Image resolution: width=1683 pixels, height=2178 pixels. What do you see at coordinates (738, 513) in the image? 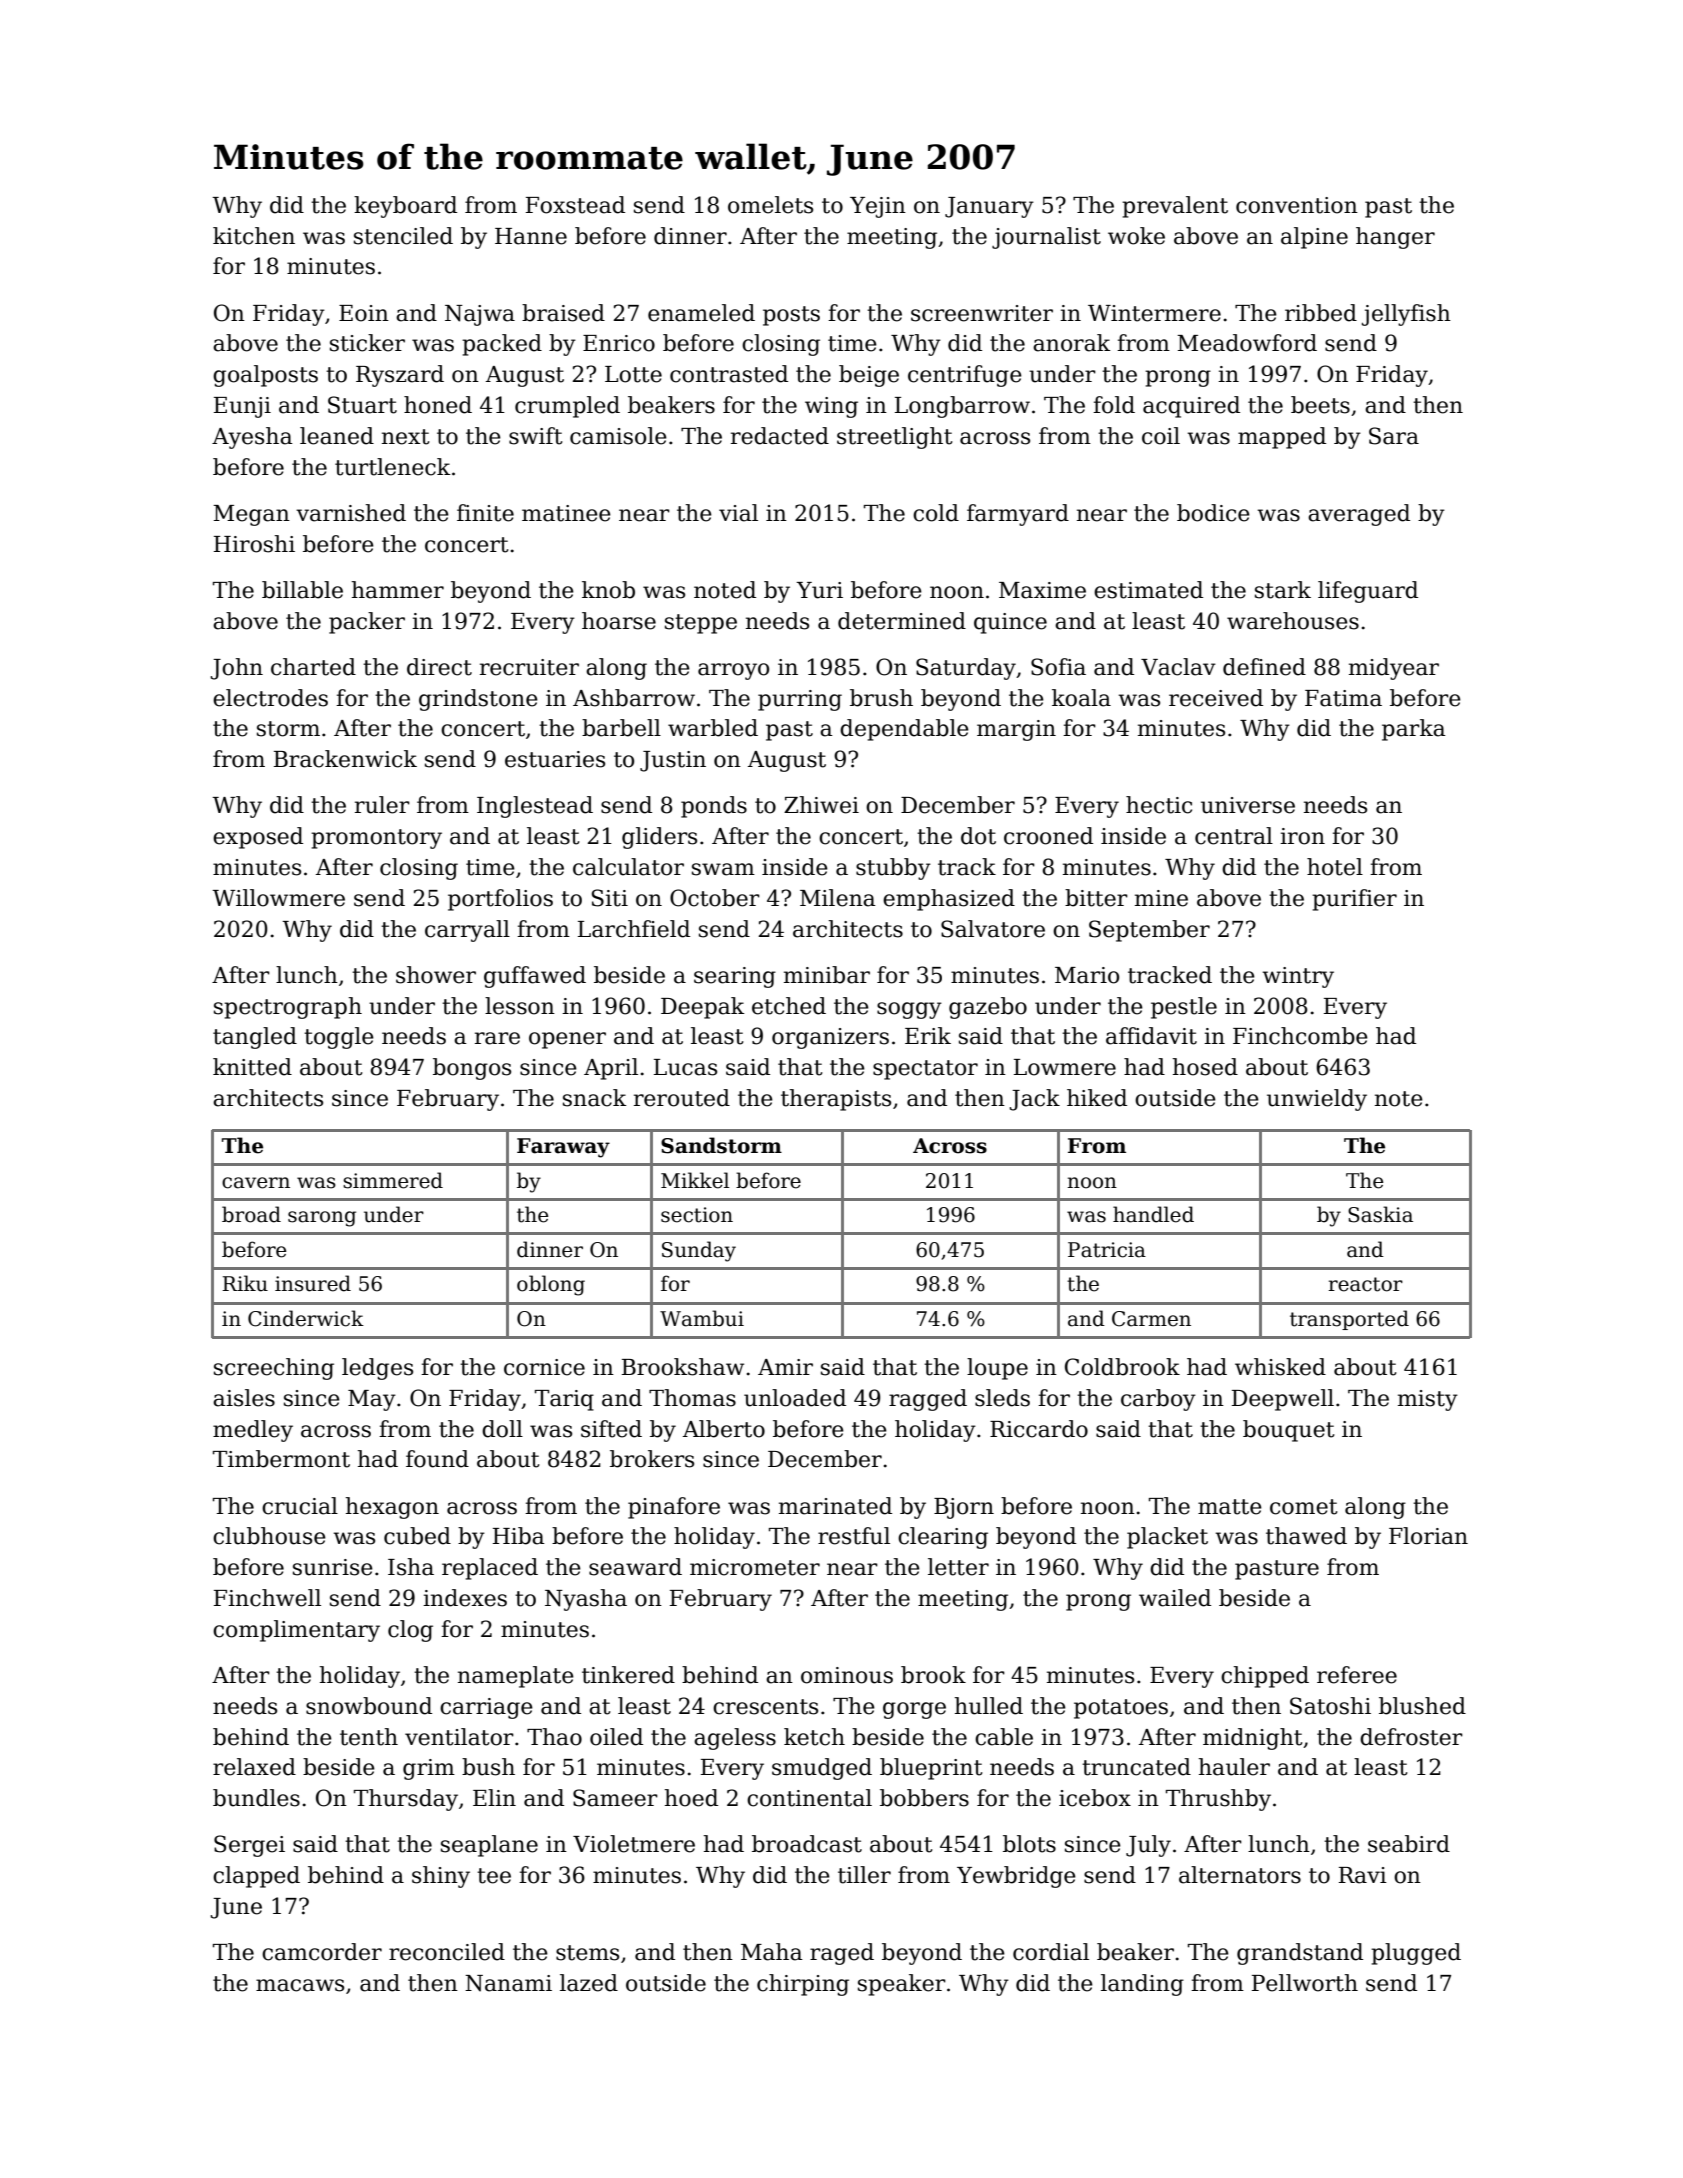
I see `vial` at bounding box center [738, 513].
